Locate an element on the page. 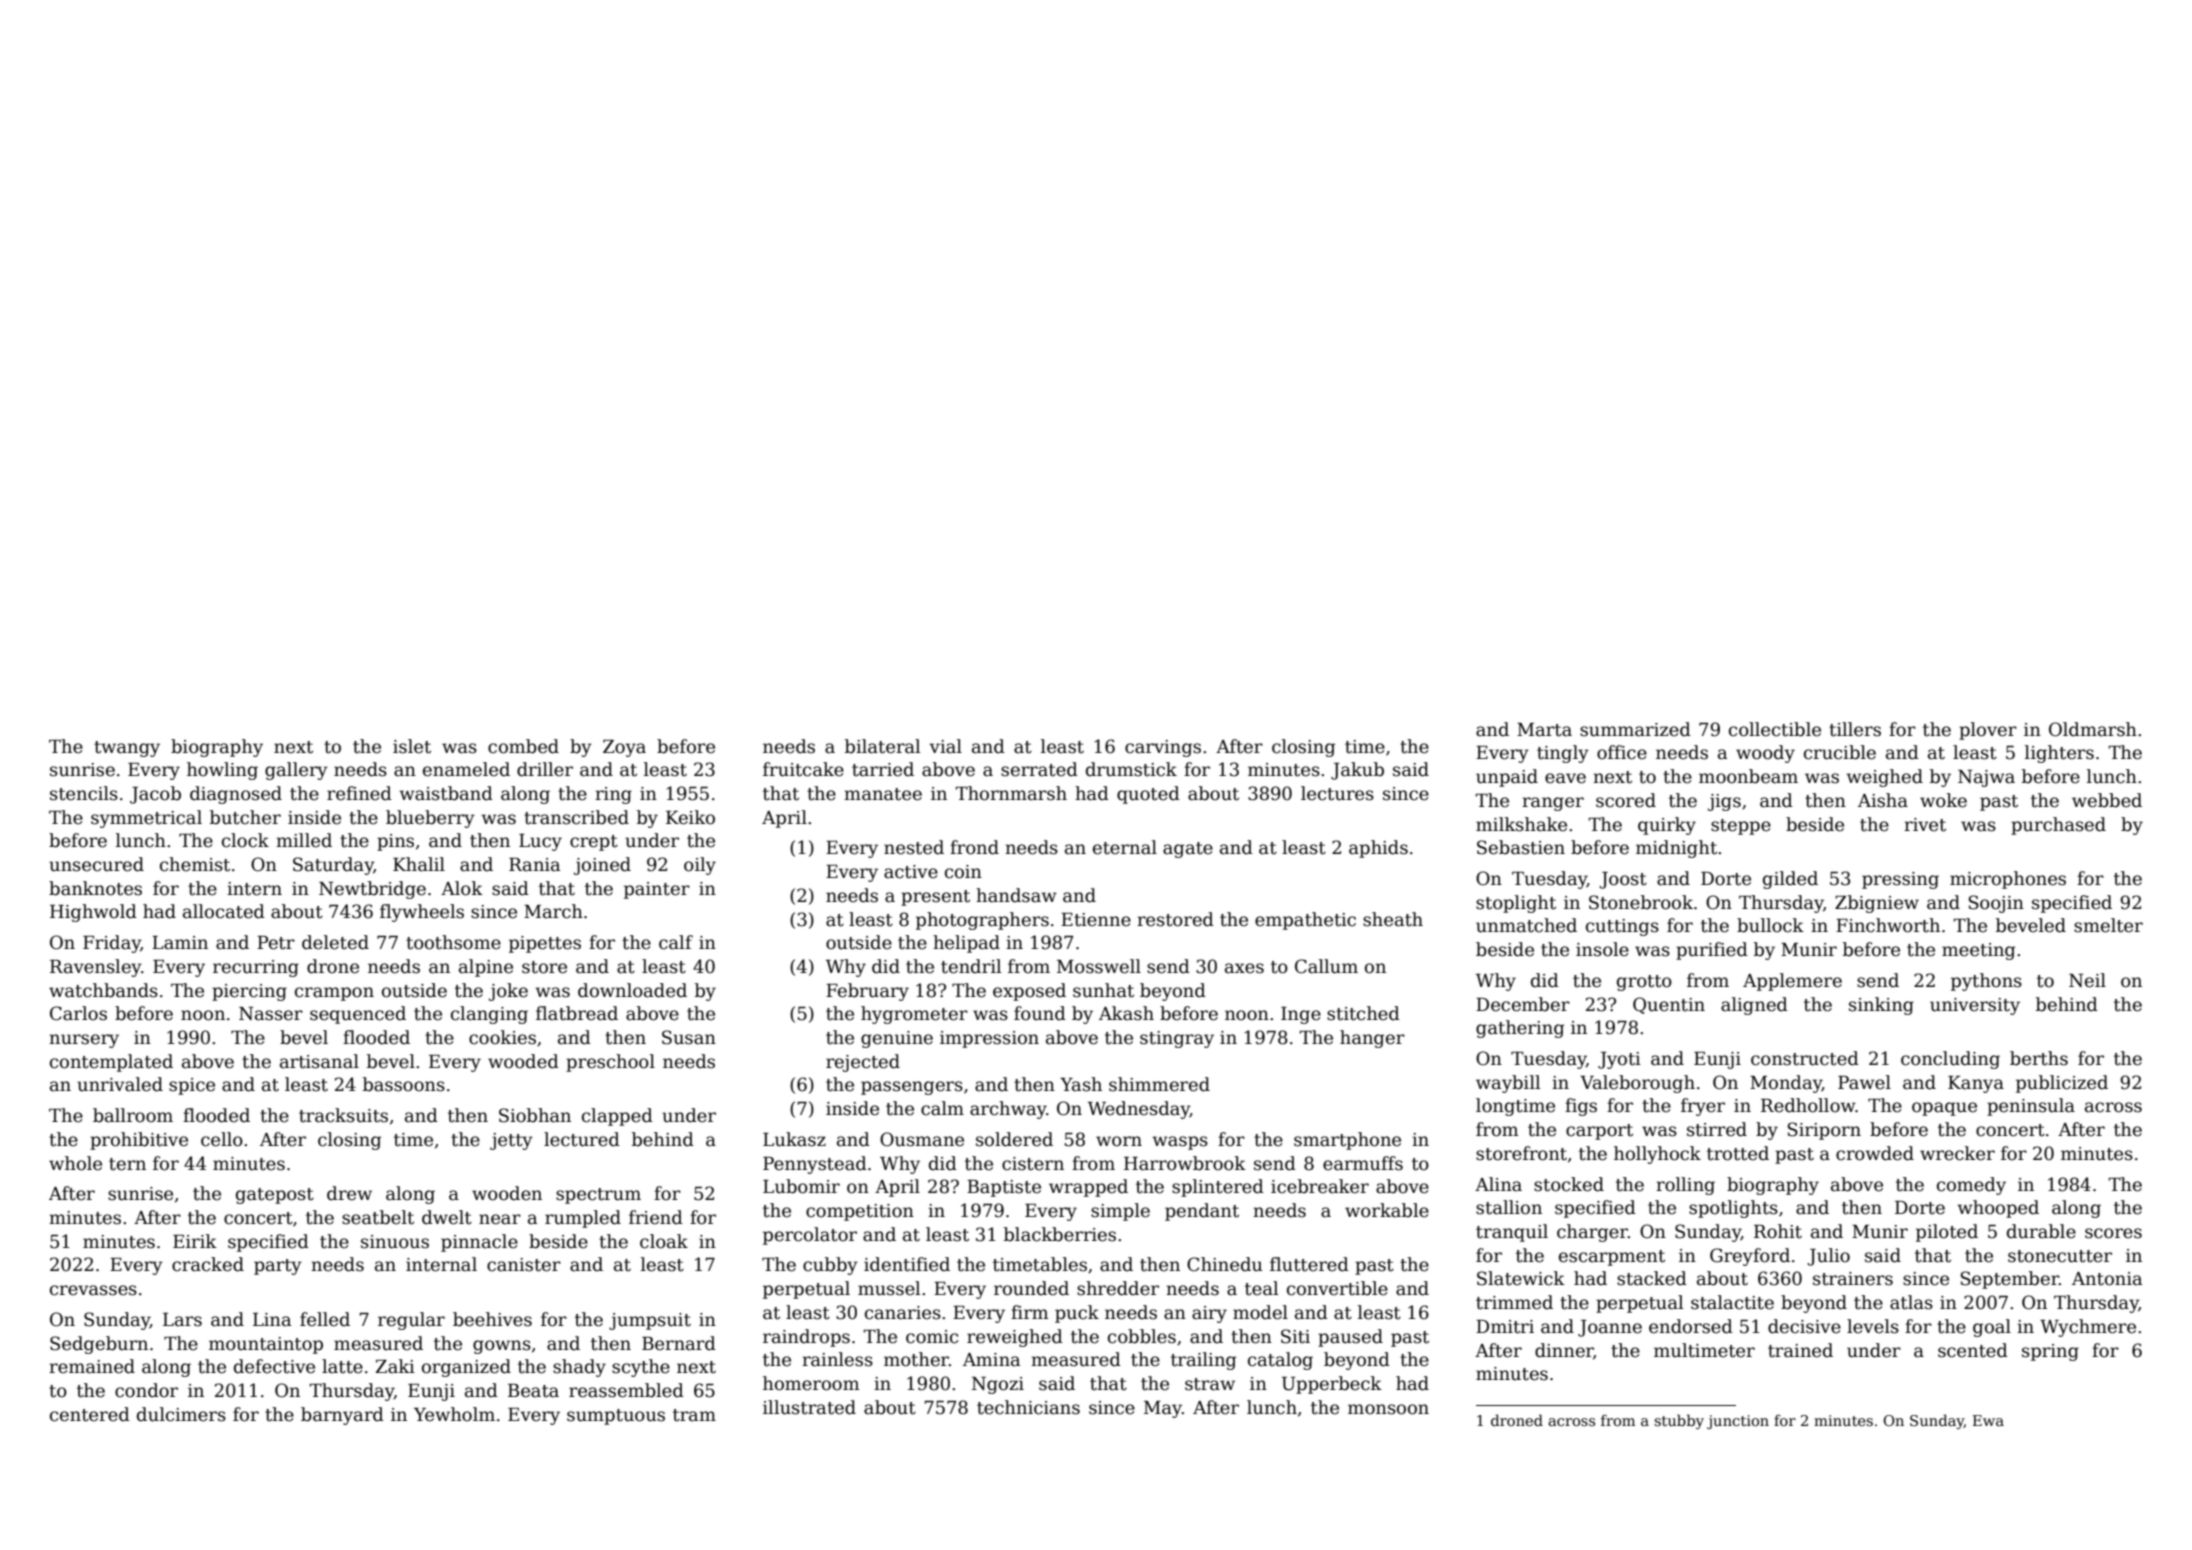 This document has width=2192, height=1550. Aisha is located at coordinates (1883, 800).
